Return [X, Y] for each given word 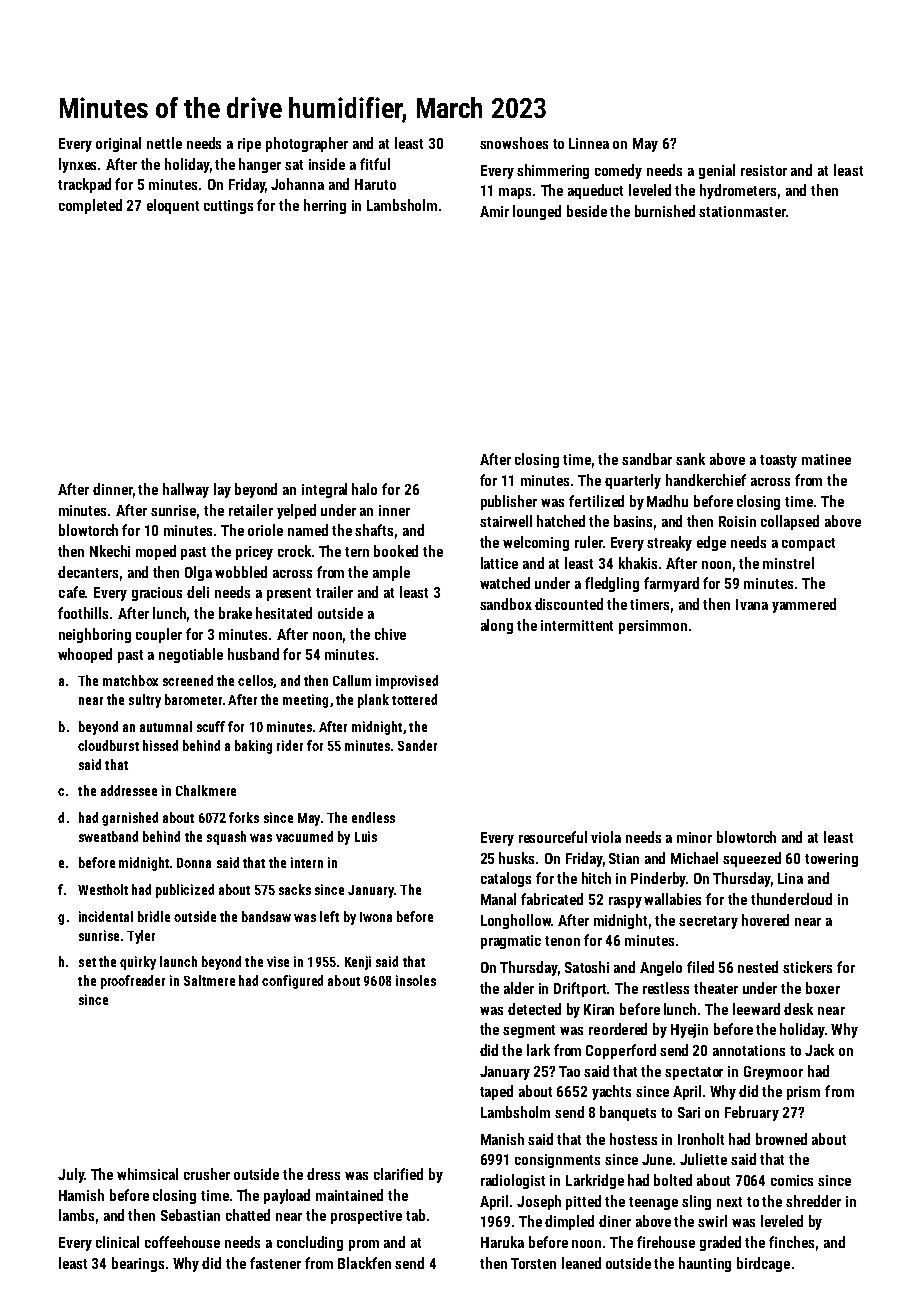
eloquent [173, 206]
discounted [569, 604]
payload [287, 1196]
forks [244, 817]
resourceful [553, 837]
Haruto [375, 184]
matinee [826, 459]
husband [253, 654]
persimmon [653, 627]
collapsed [790, 522]
